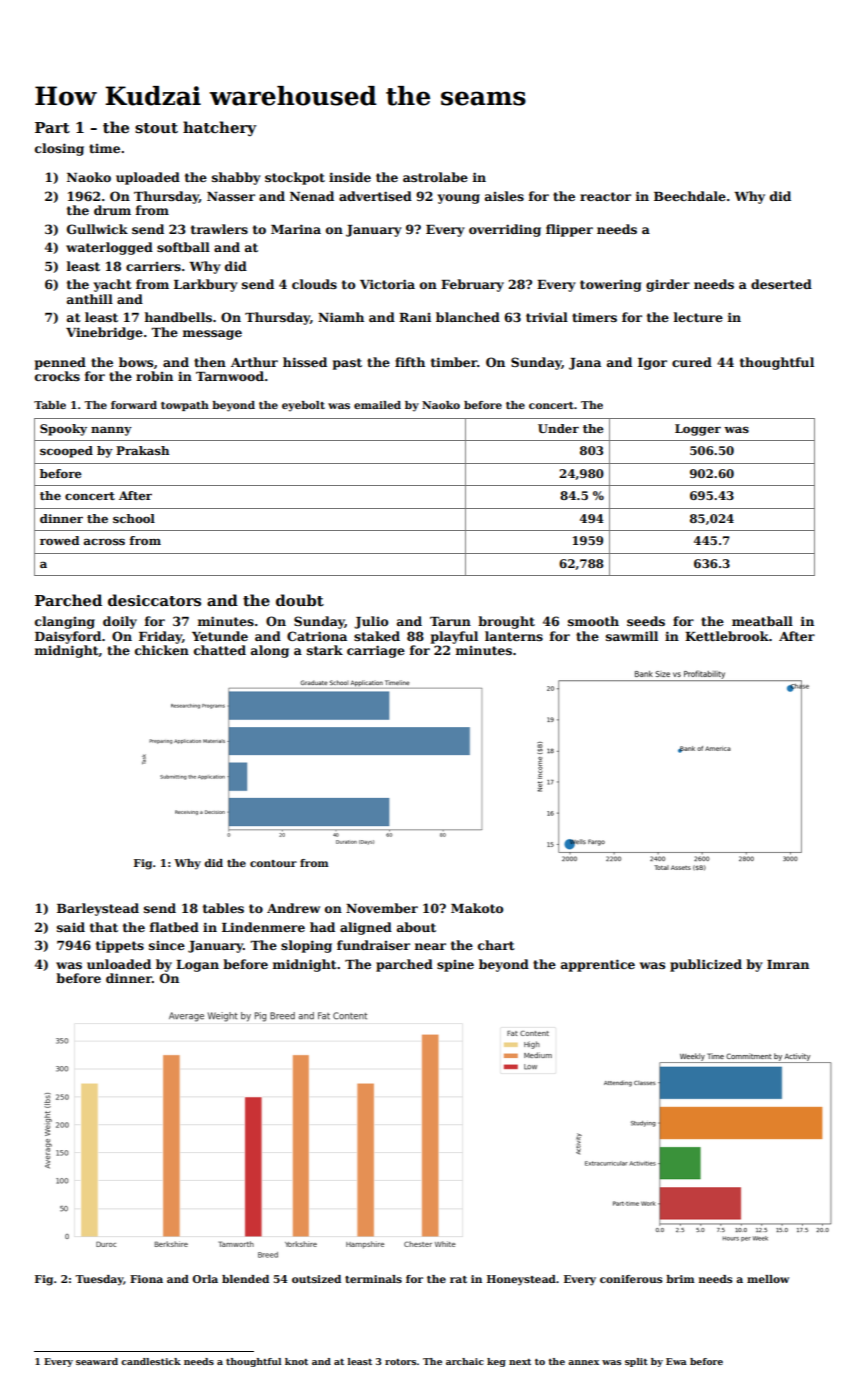  What do you see at coordinates (375, 196) in the document?
I see `advertised` at bounding box center [375, 196].
